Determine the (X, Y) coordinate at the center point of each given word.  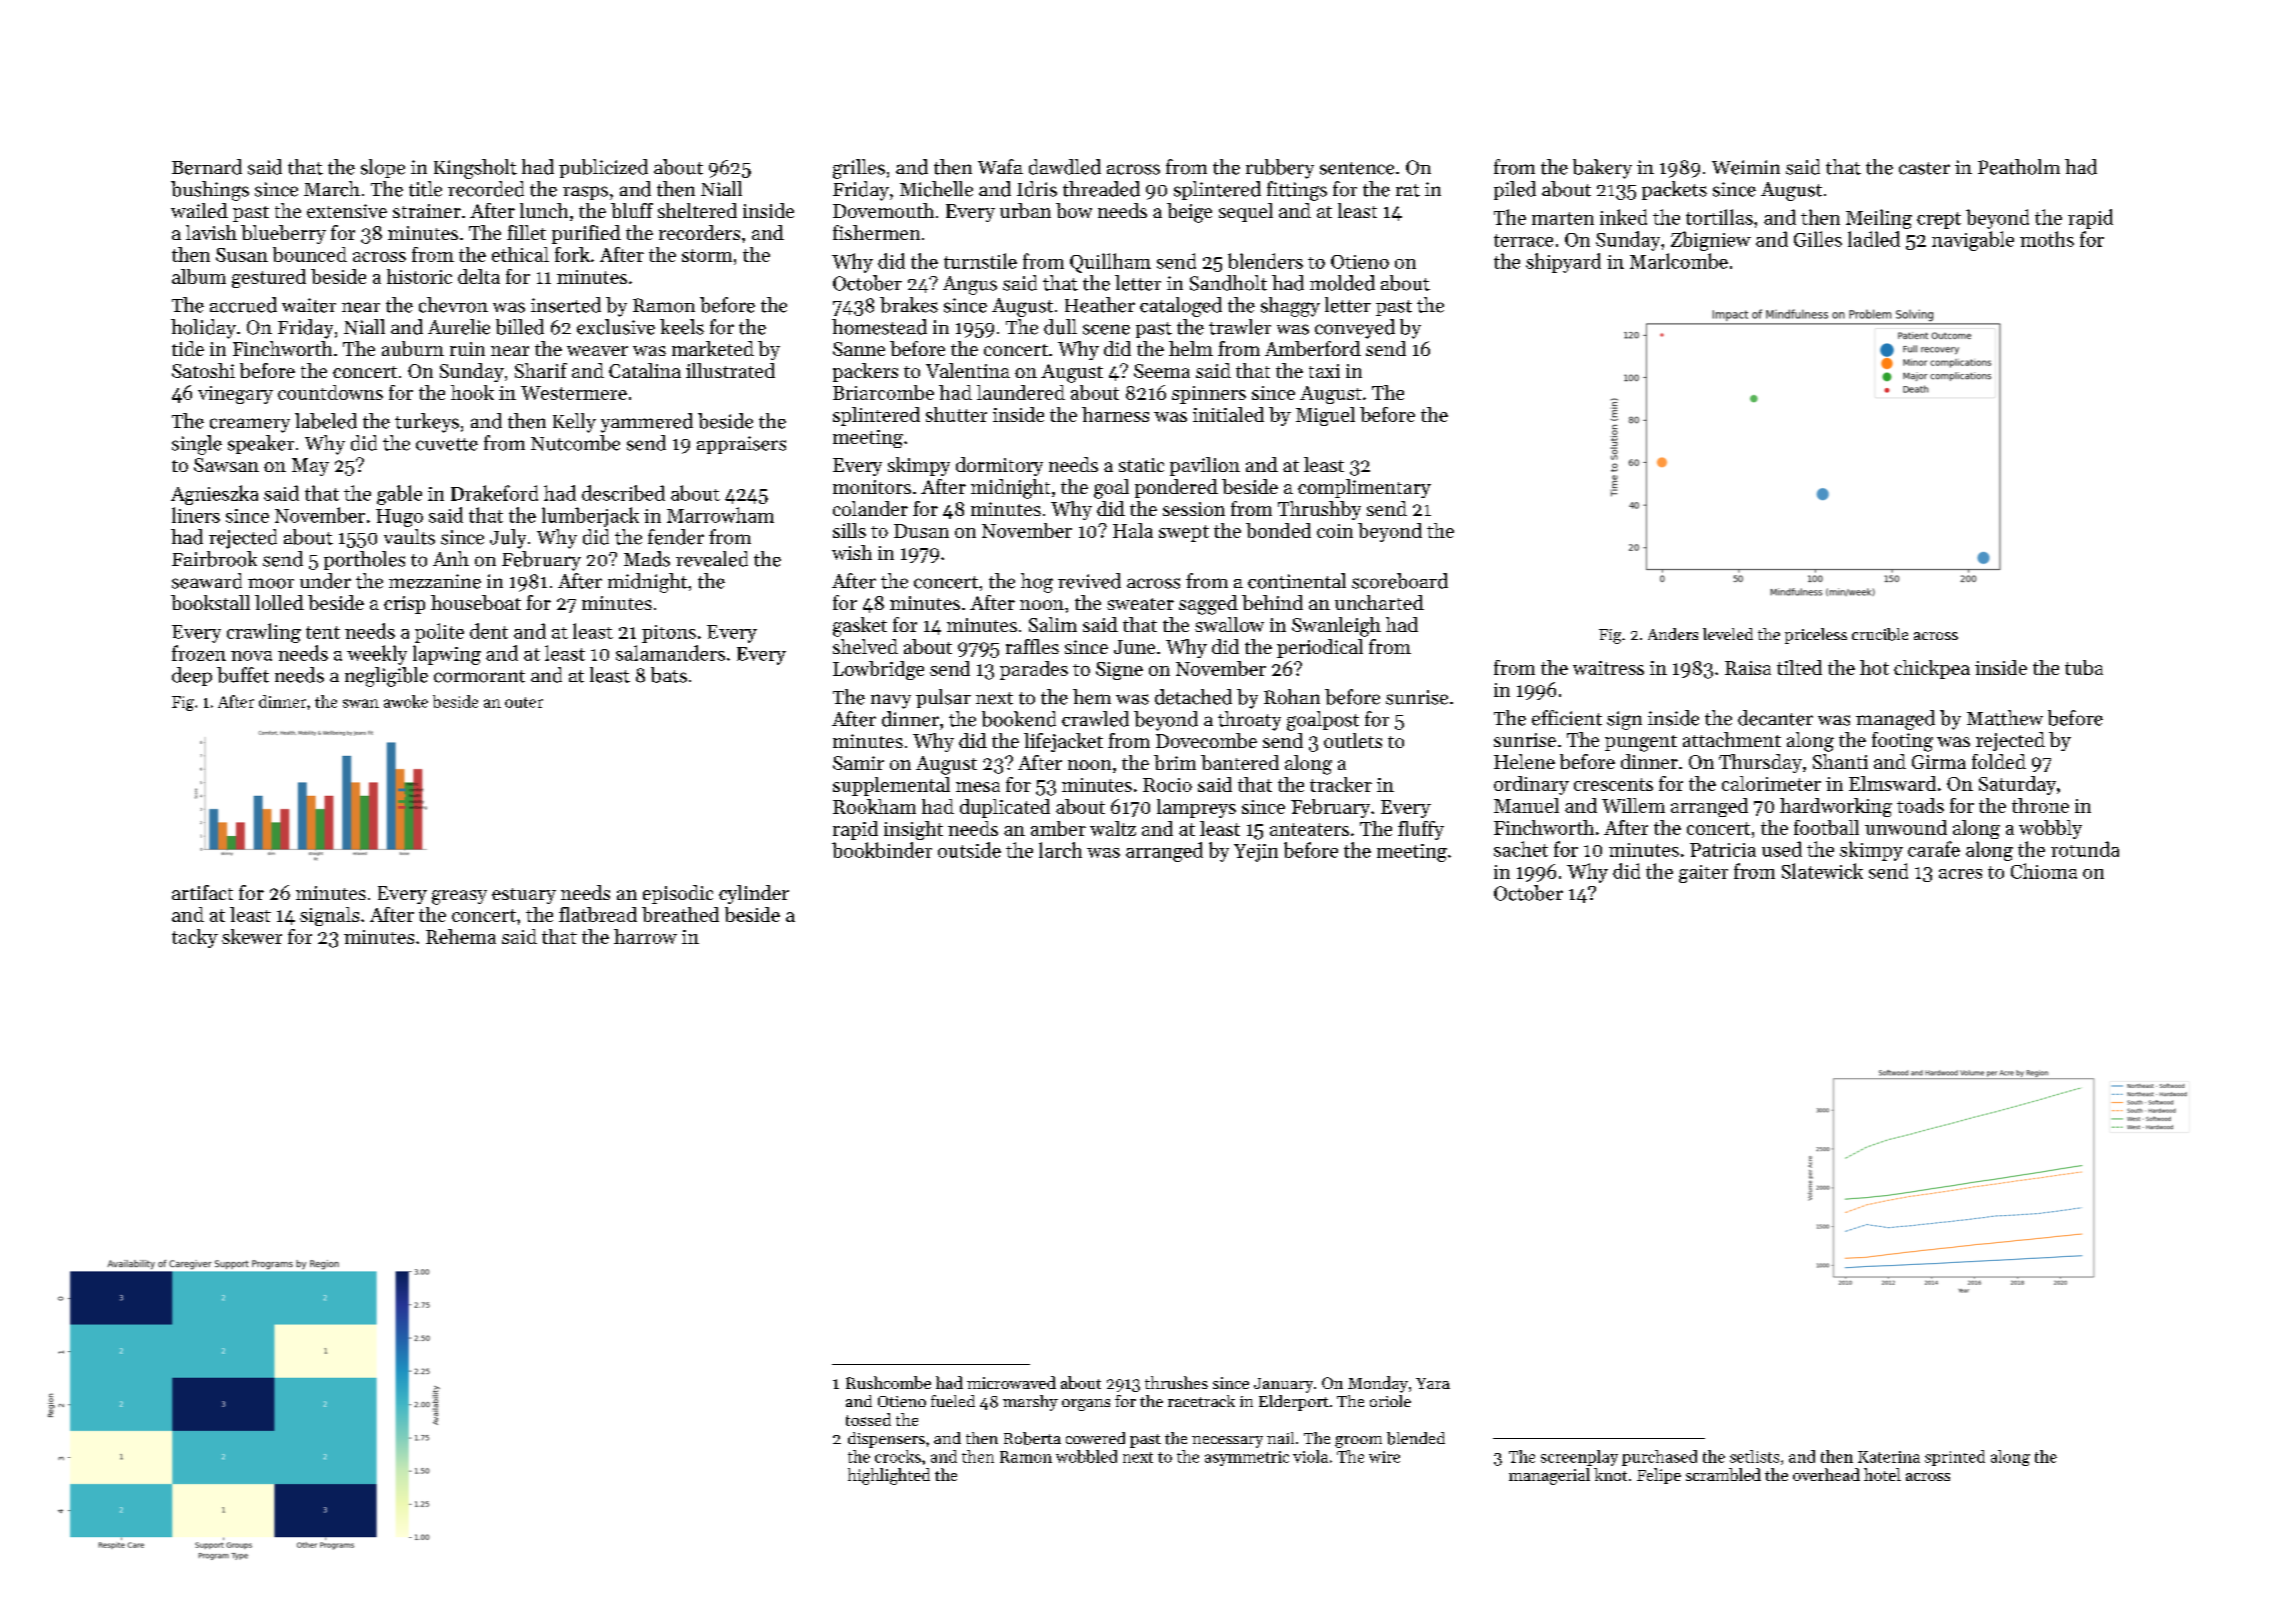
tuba (2084, 667)
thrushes (1176, 1382)
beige (1189, 213)
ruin (467, 349)
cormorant (479, 676)
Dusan (921, 531)
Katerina (1889, 1457)
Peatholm (2019, 167)
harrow (645, 936)
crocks (898, 1456)
